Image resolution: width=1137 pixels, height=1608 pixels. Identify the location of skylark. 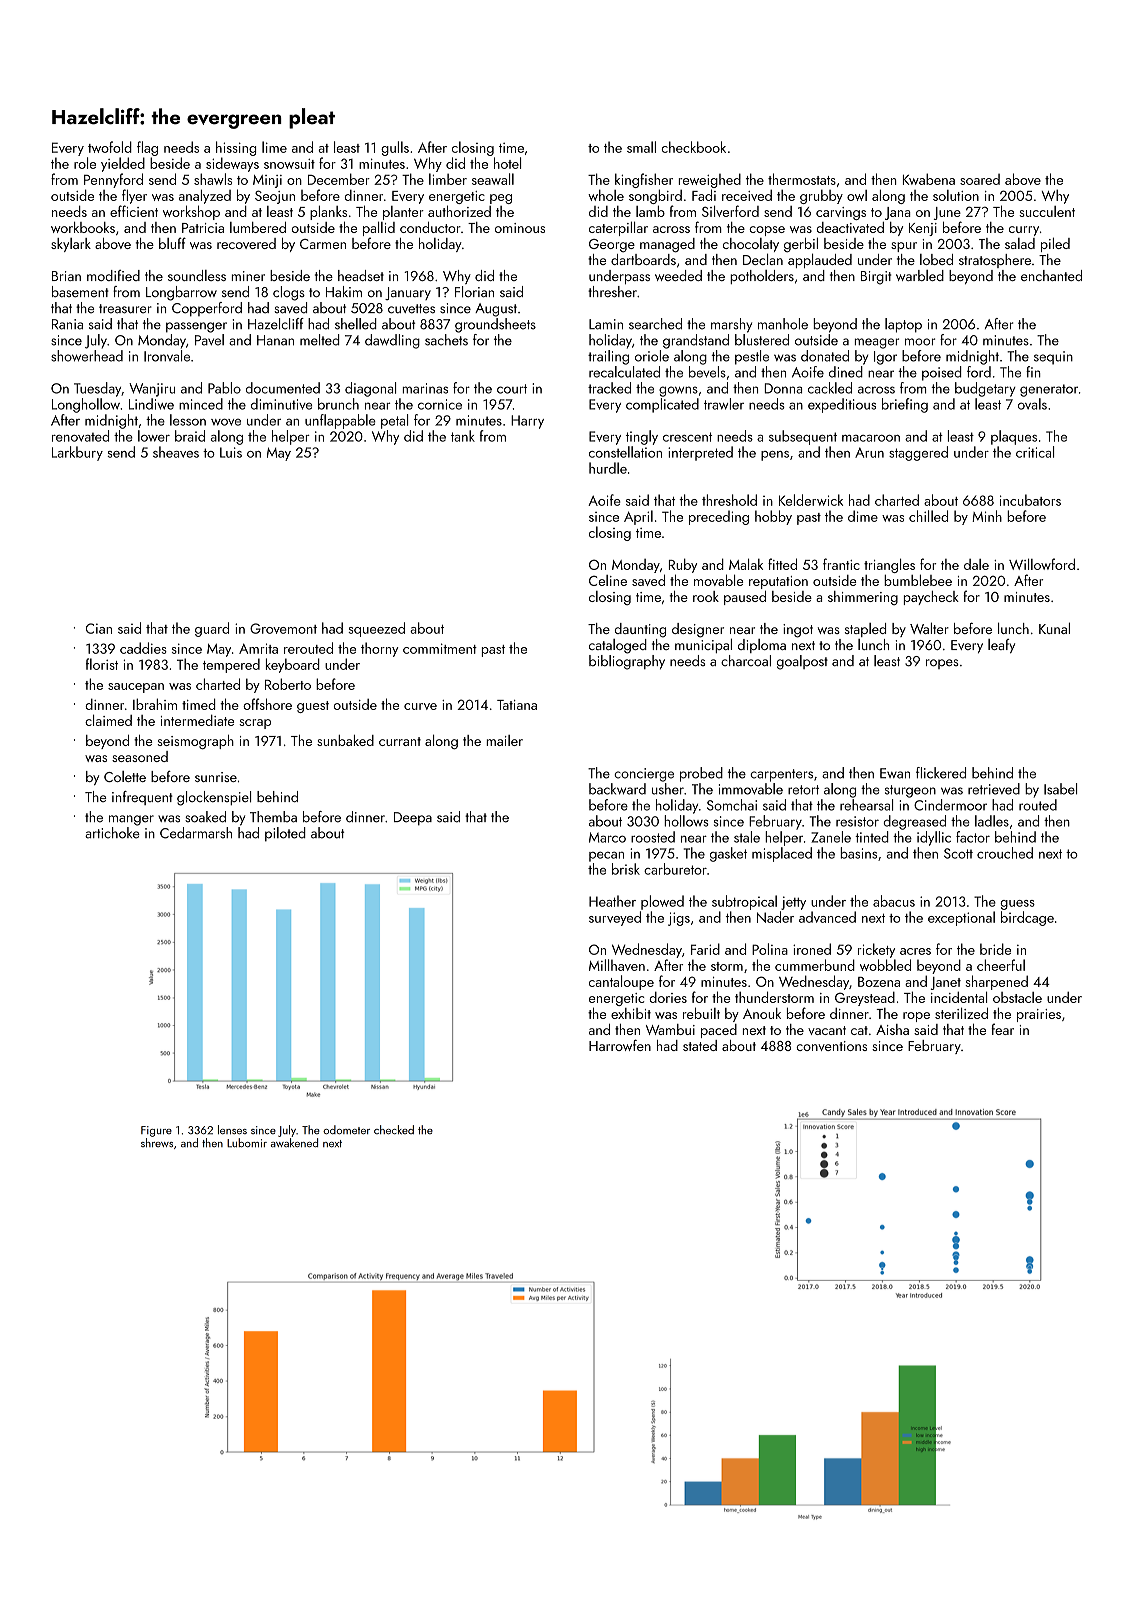
(71, 245).
